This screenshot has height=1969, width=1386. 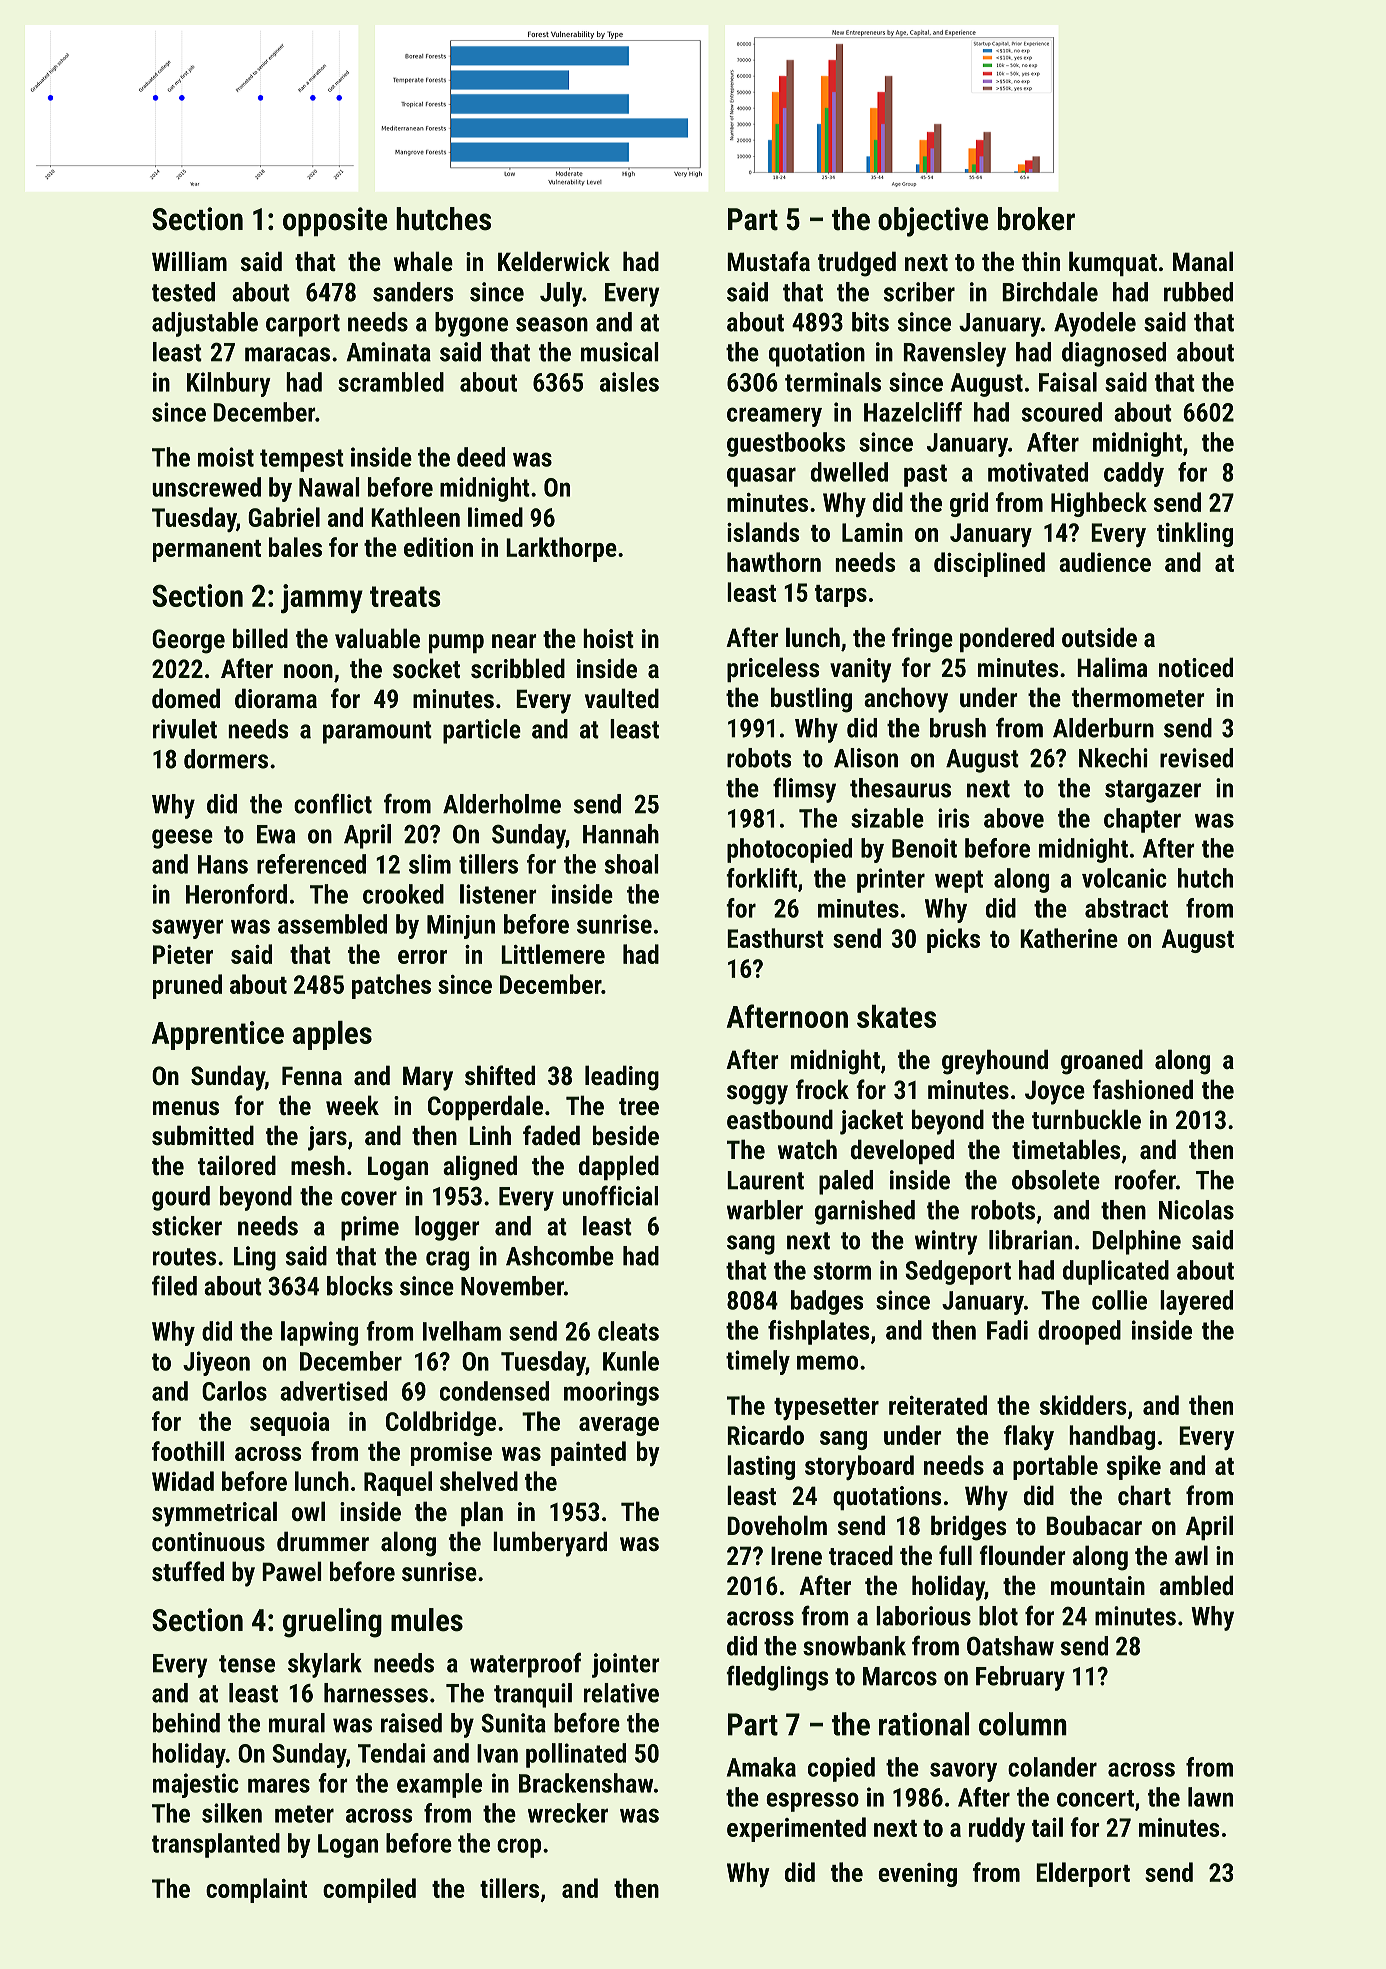 I want to click on disciplined, so click(x=989, y=564).
